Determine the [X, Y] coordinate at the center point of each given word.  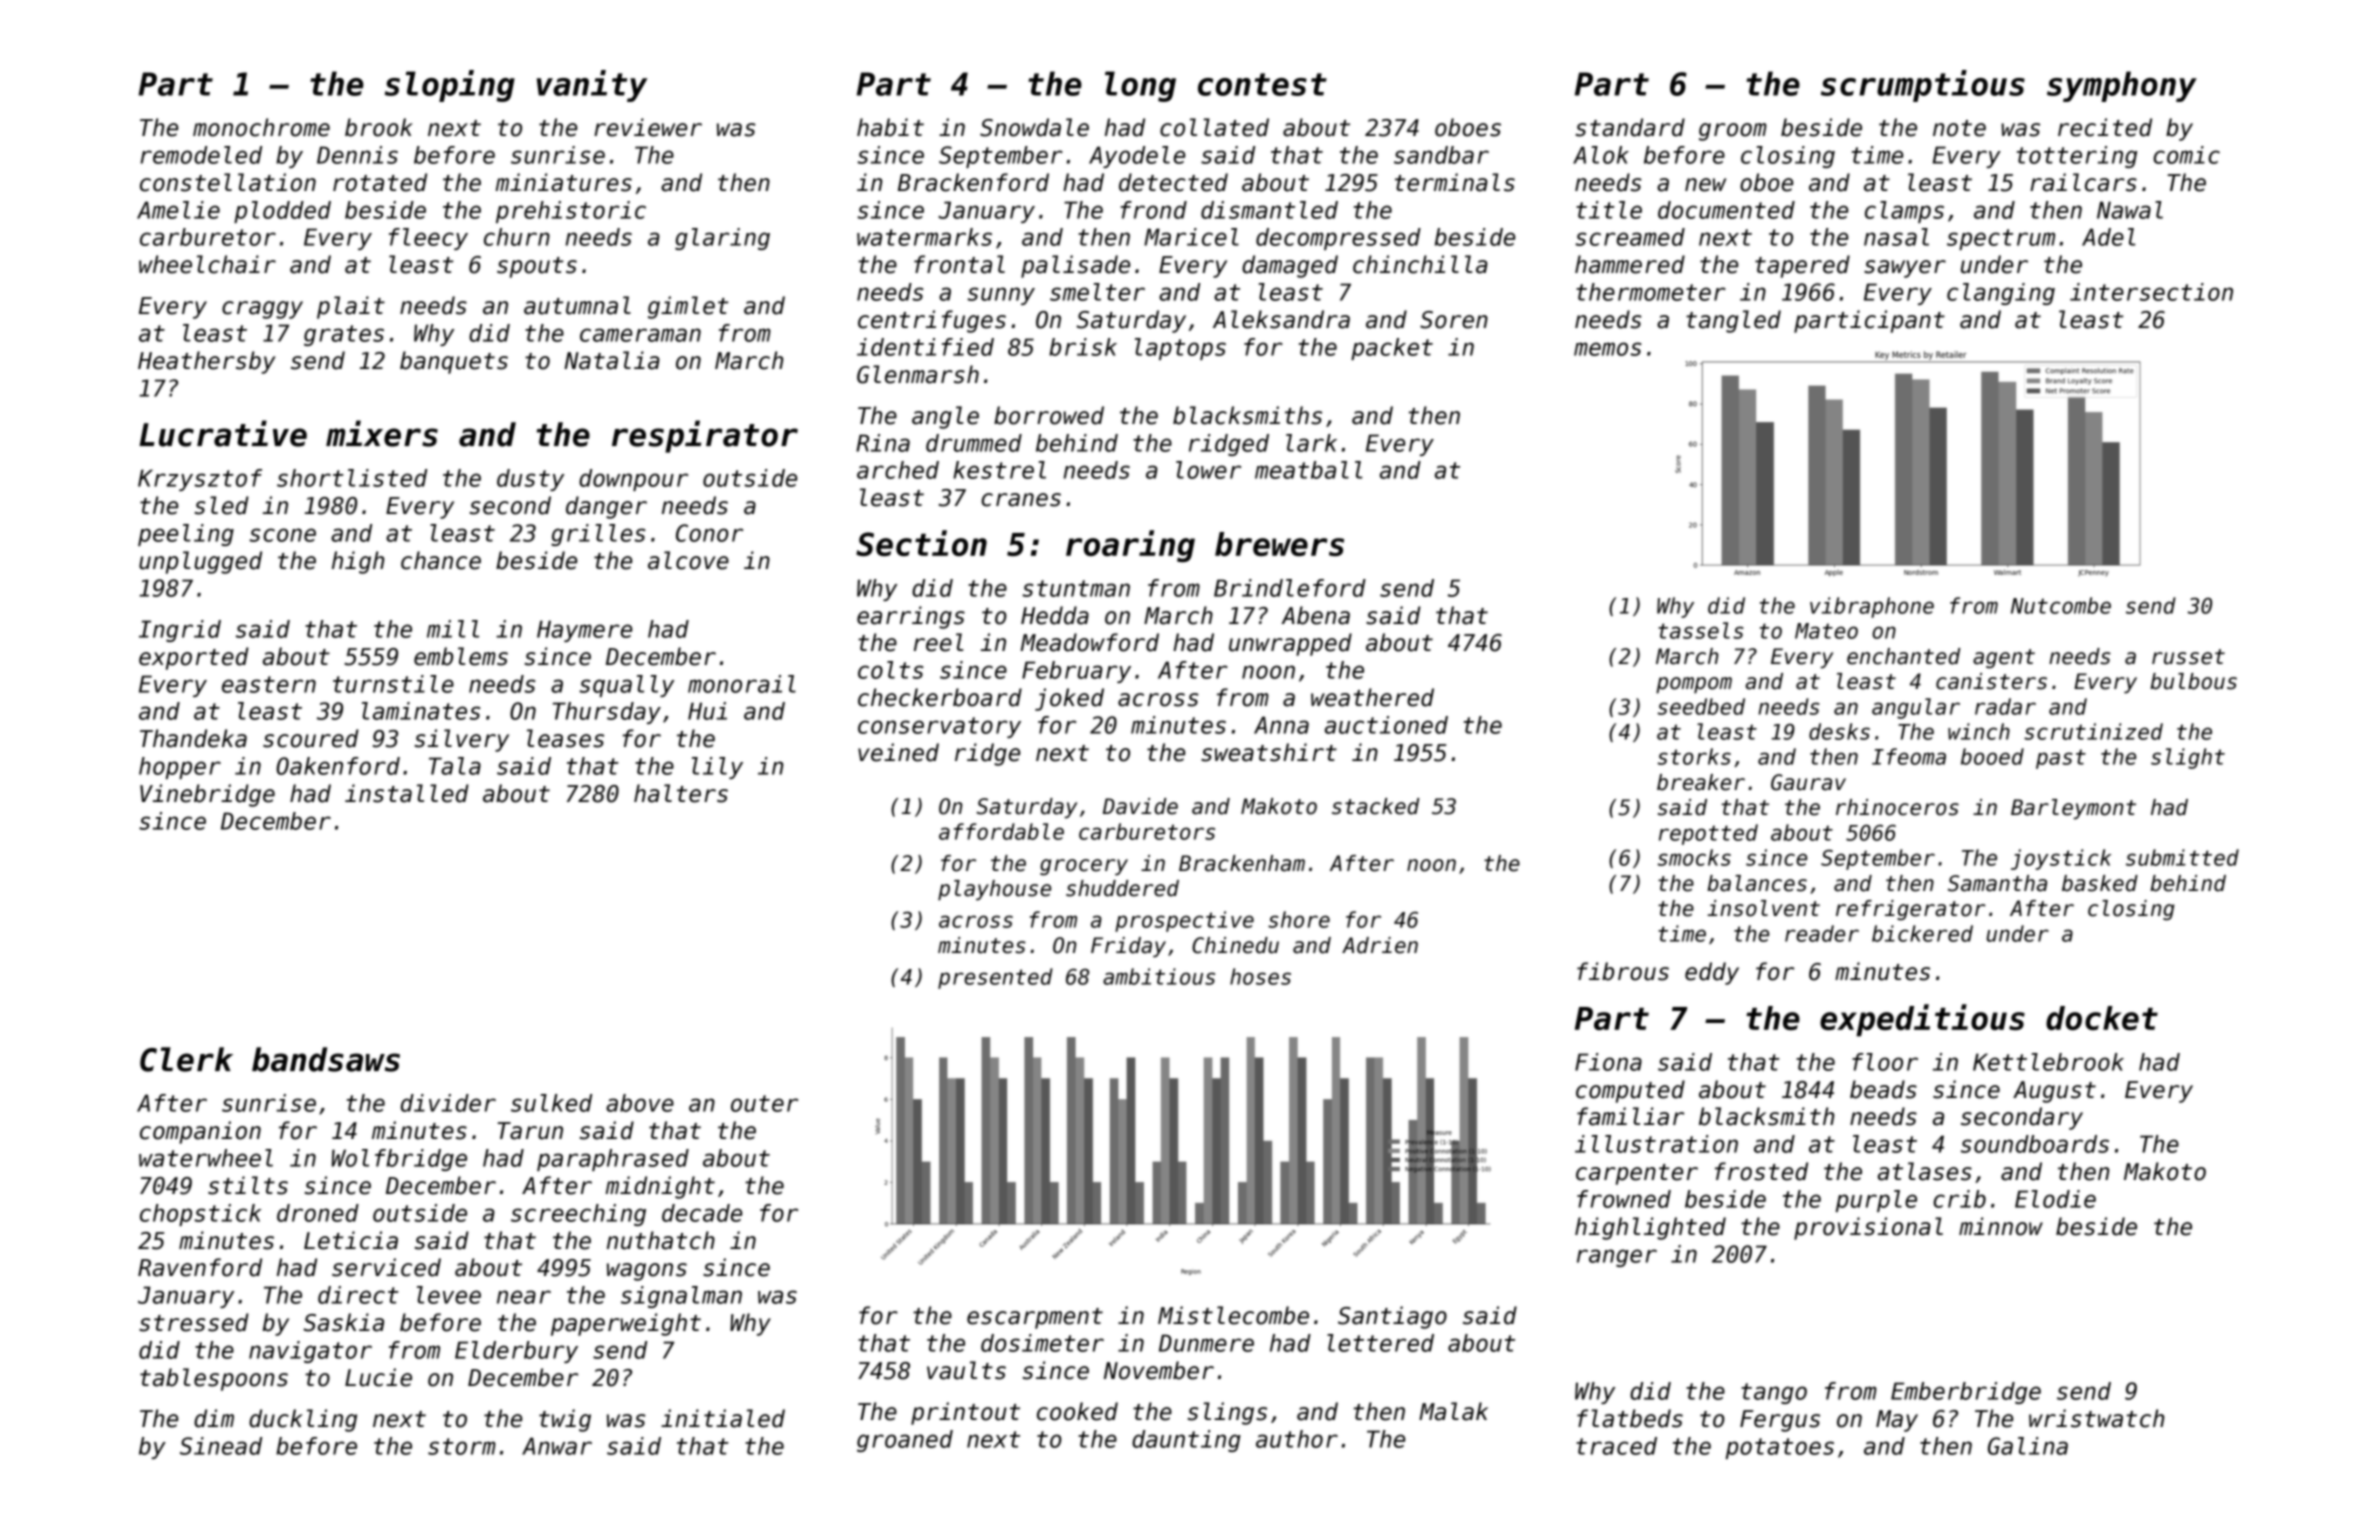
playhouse [994, 890]
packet [1392, 349]
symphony [2122, 86]
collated [1214, 127]
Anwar [557, 1446]
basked [2100, 883]
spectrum [2001, 239]
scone [282, 535]
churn [517, 237]
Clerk [186, 1059]
